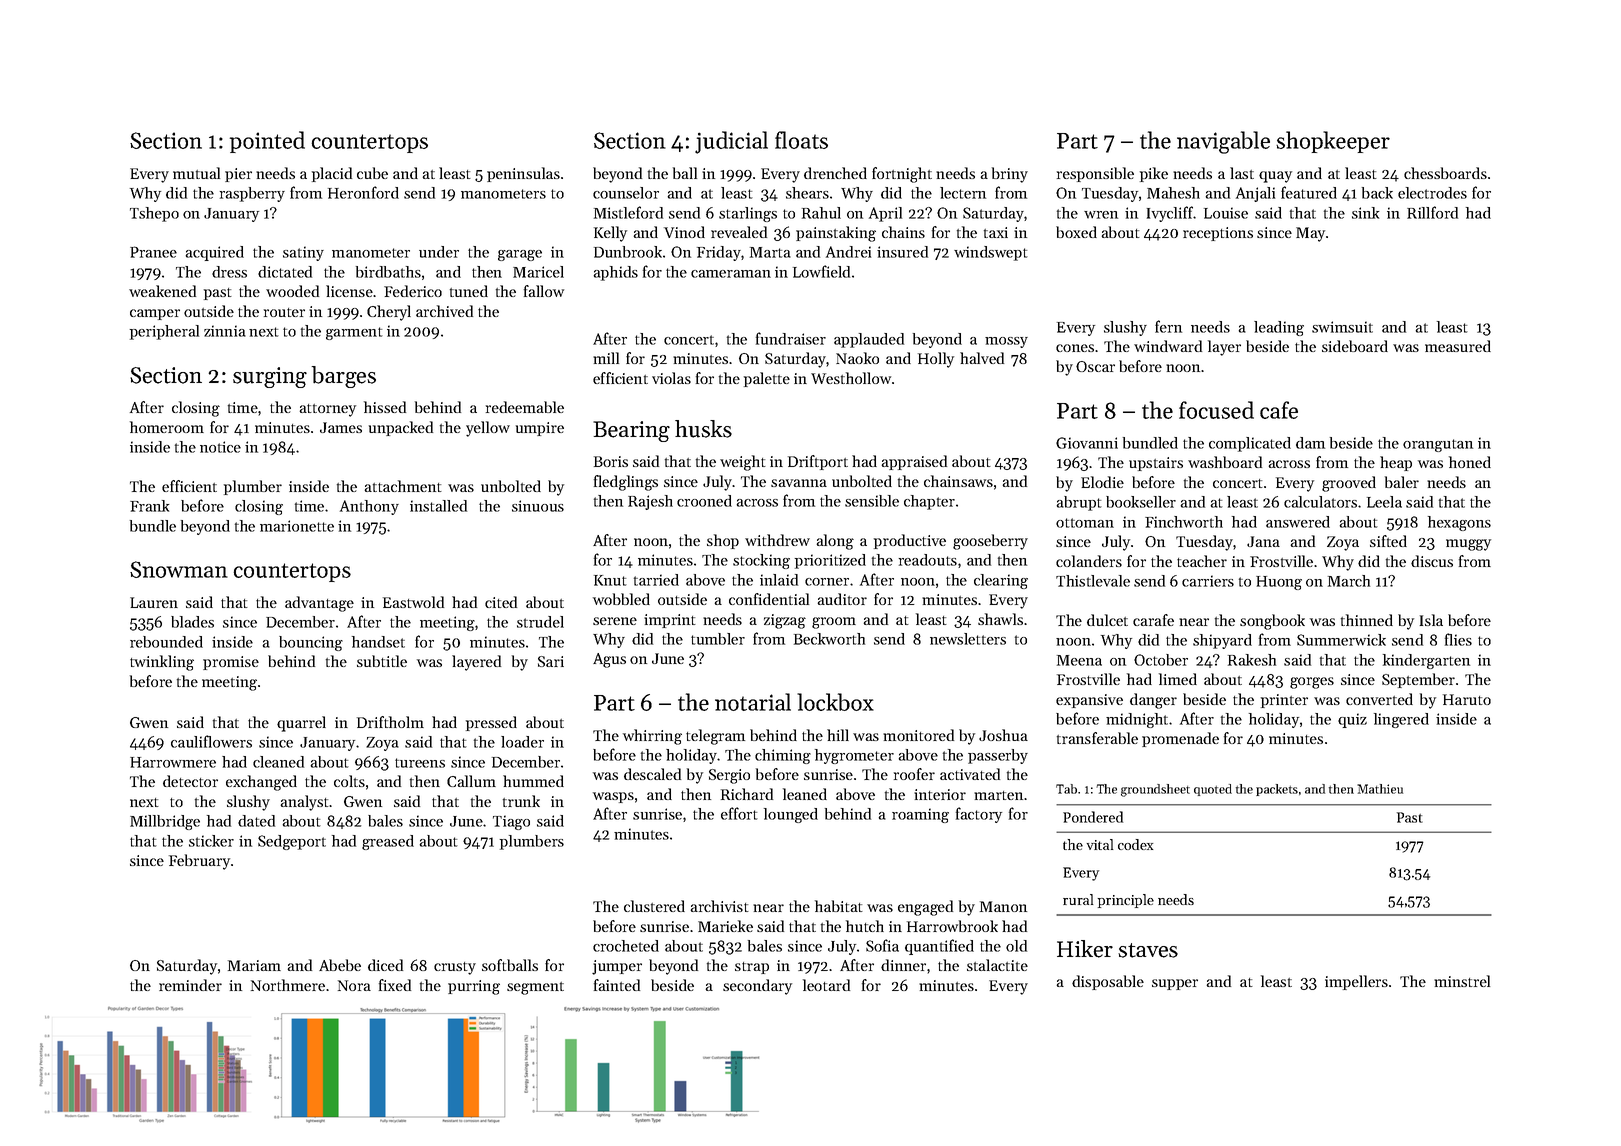 The width and height of the page is (1621, 1146). What do you see at coordinates (1223, 142) in the page?
I see `navigable` at bounding box center [1223, 142].
